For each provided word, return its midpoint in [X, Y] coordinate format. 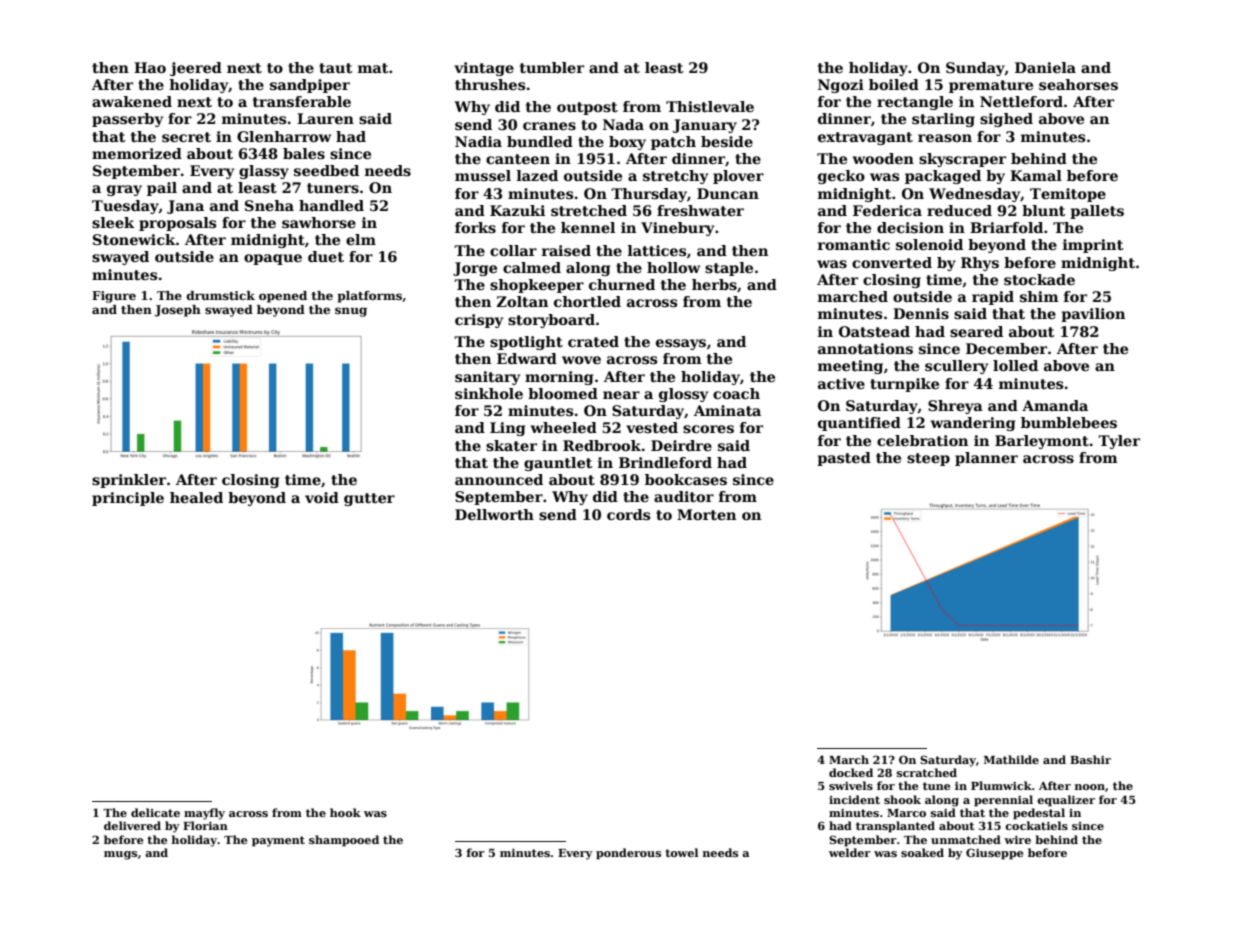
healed [196, 497]
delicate [155, 812]
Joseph [177, 311]
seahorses [1078, 84]
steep [928, 459]
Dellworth [494, 514]
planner [986, 459]
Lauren [325, 118]
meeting [850, 367]
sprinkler [129, 481]
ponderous [628, 854]
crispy [479, 321]
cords [628, 514]
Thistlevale [710, 106]
